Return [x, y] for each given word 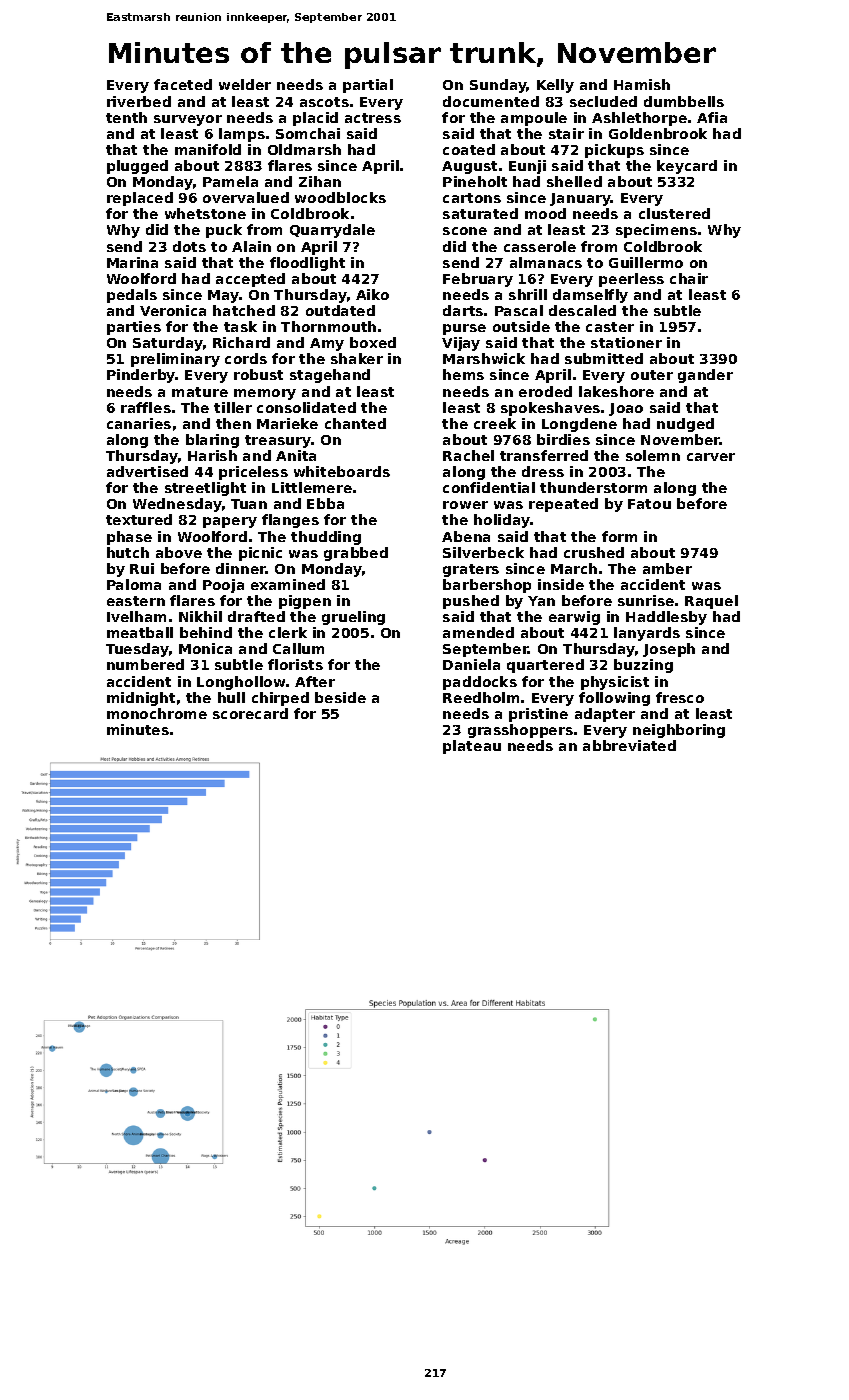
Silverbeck [483, 552]
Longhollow [241, 683]
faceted [183, 84]
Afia [712, 117]
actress [373, 118]
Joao [626, 409]
